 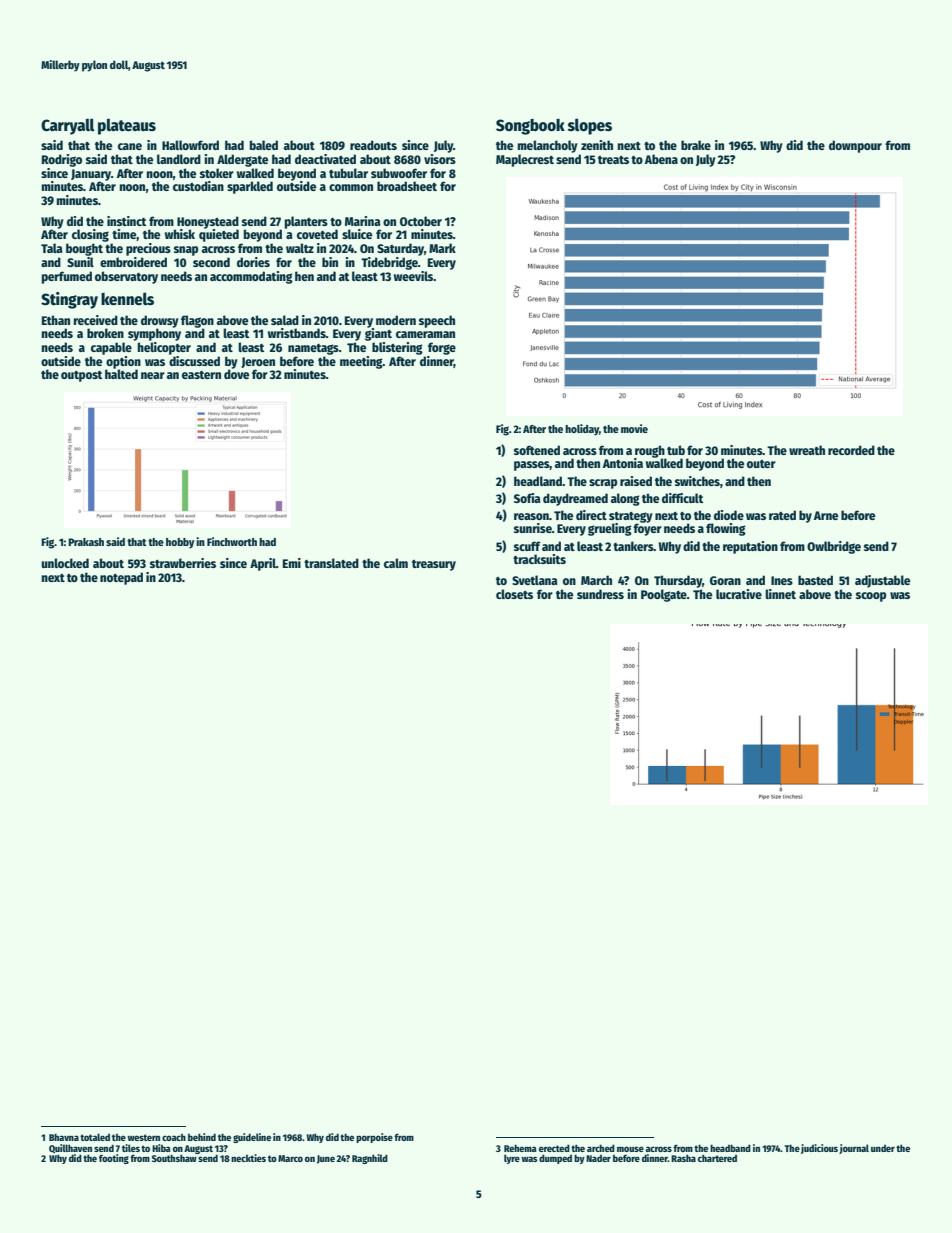 I want to click on lucrative, so click(x=739, y=594).
